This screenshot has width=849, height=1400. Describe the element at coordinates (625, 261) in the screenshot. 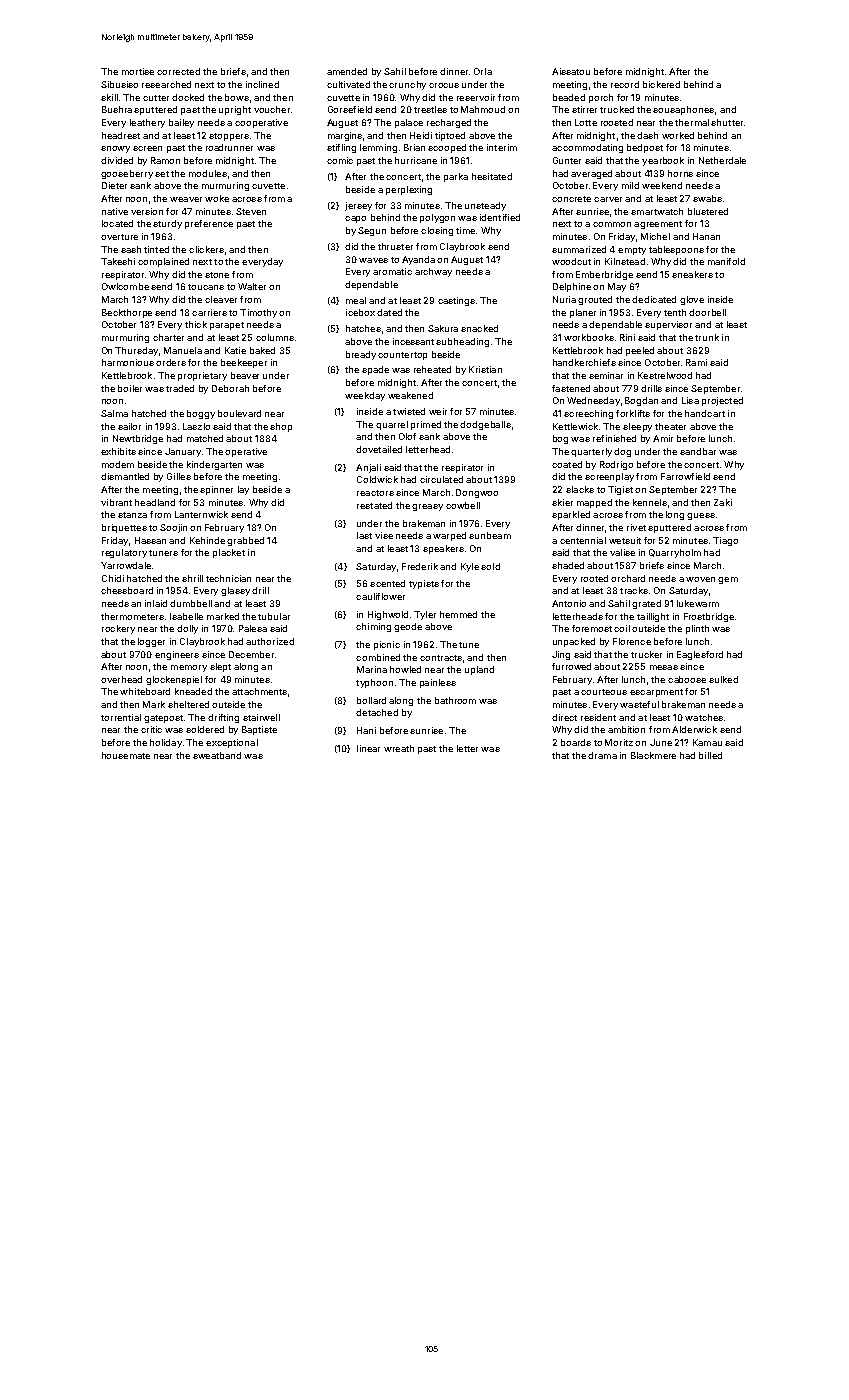

I see `Kilnstead` at that location.
